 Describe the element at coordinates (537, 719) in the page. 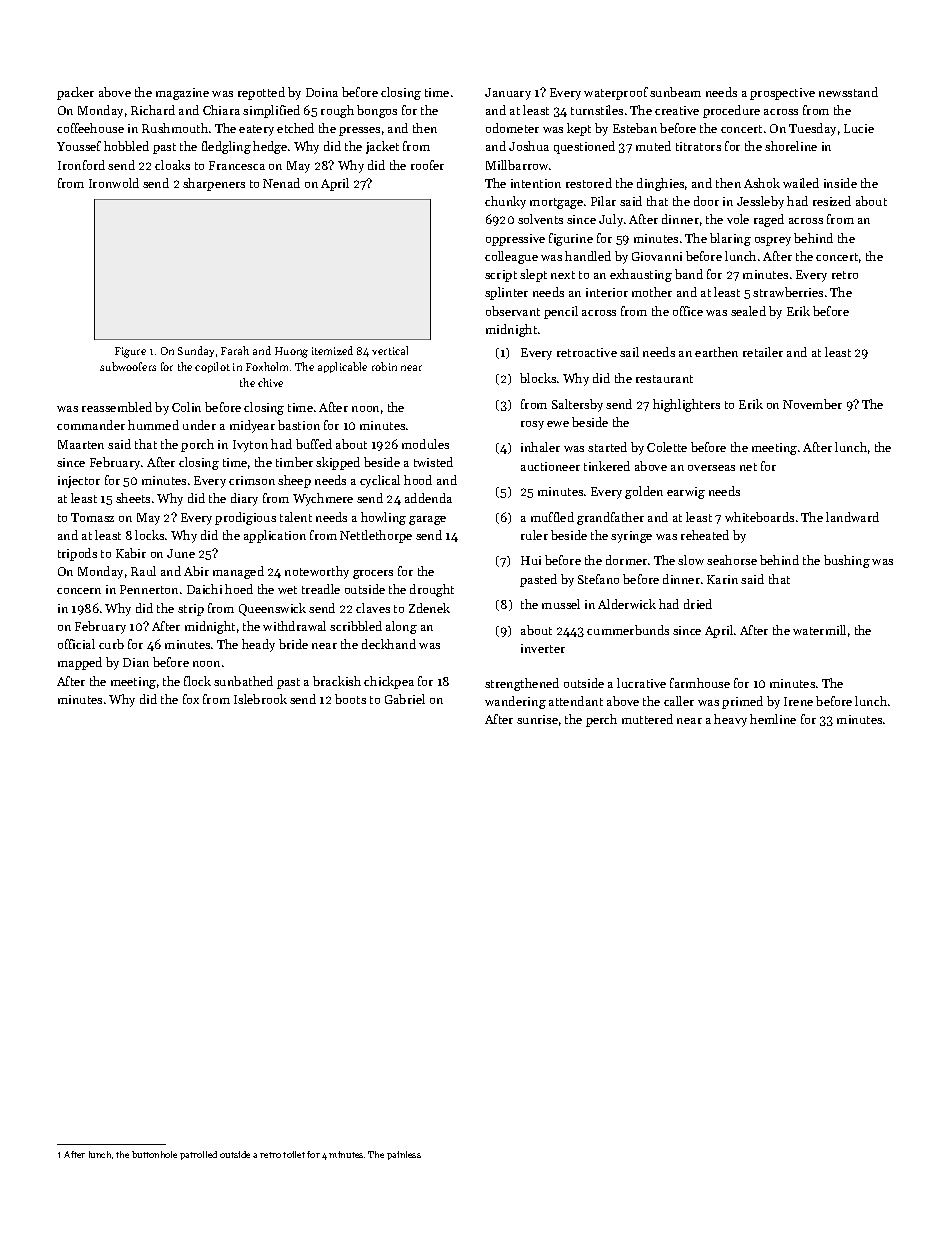

I see `sunrise` at that location.
